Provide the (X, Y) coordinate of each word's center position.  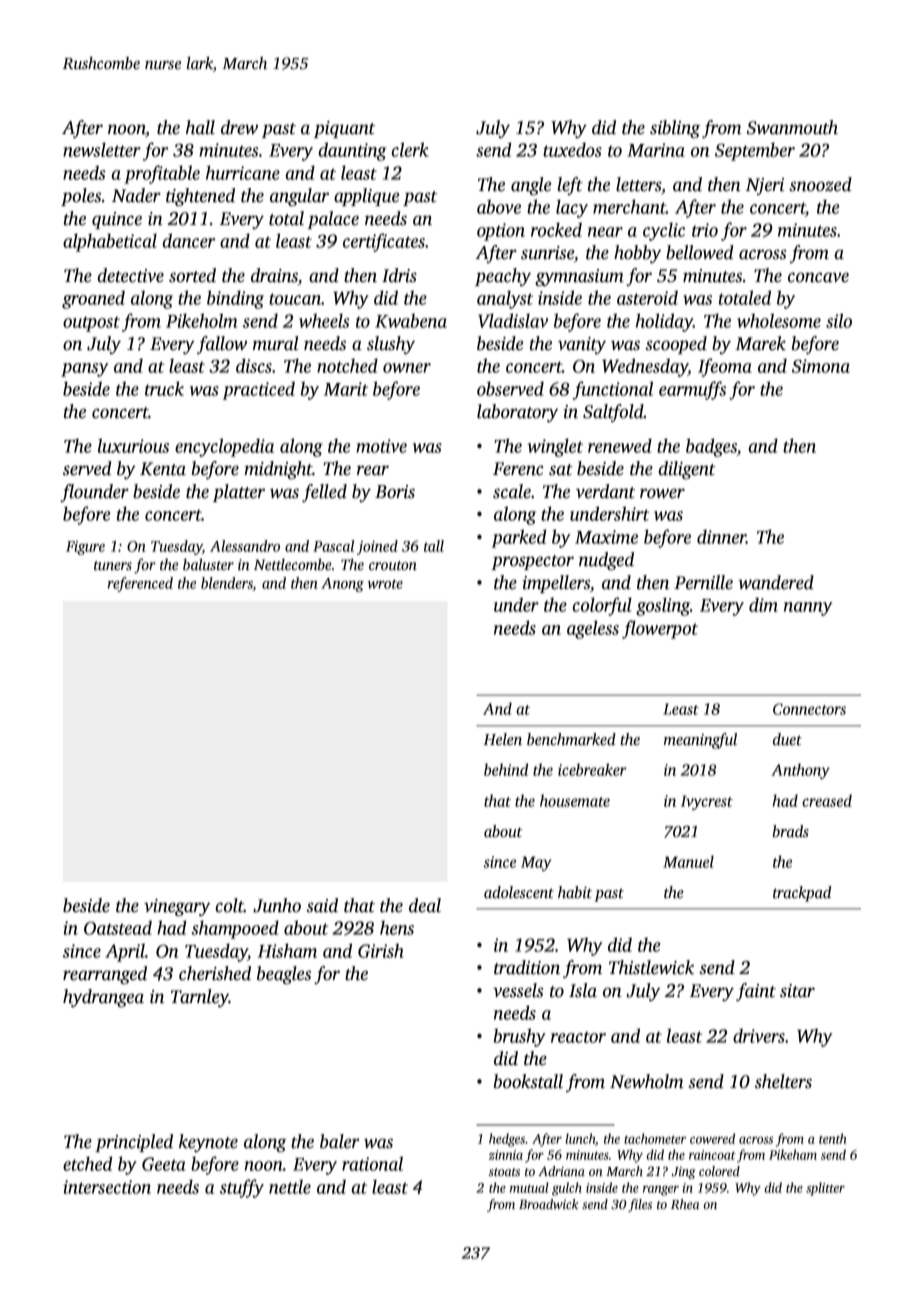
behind (506, 769)
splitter (825, 1189)
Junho (277, 905)
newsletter (102, 149)
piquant (344, 129)
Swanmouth (792, 127)
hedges (507, 1140)
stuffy (242, 1188)
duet (787, 739)
